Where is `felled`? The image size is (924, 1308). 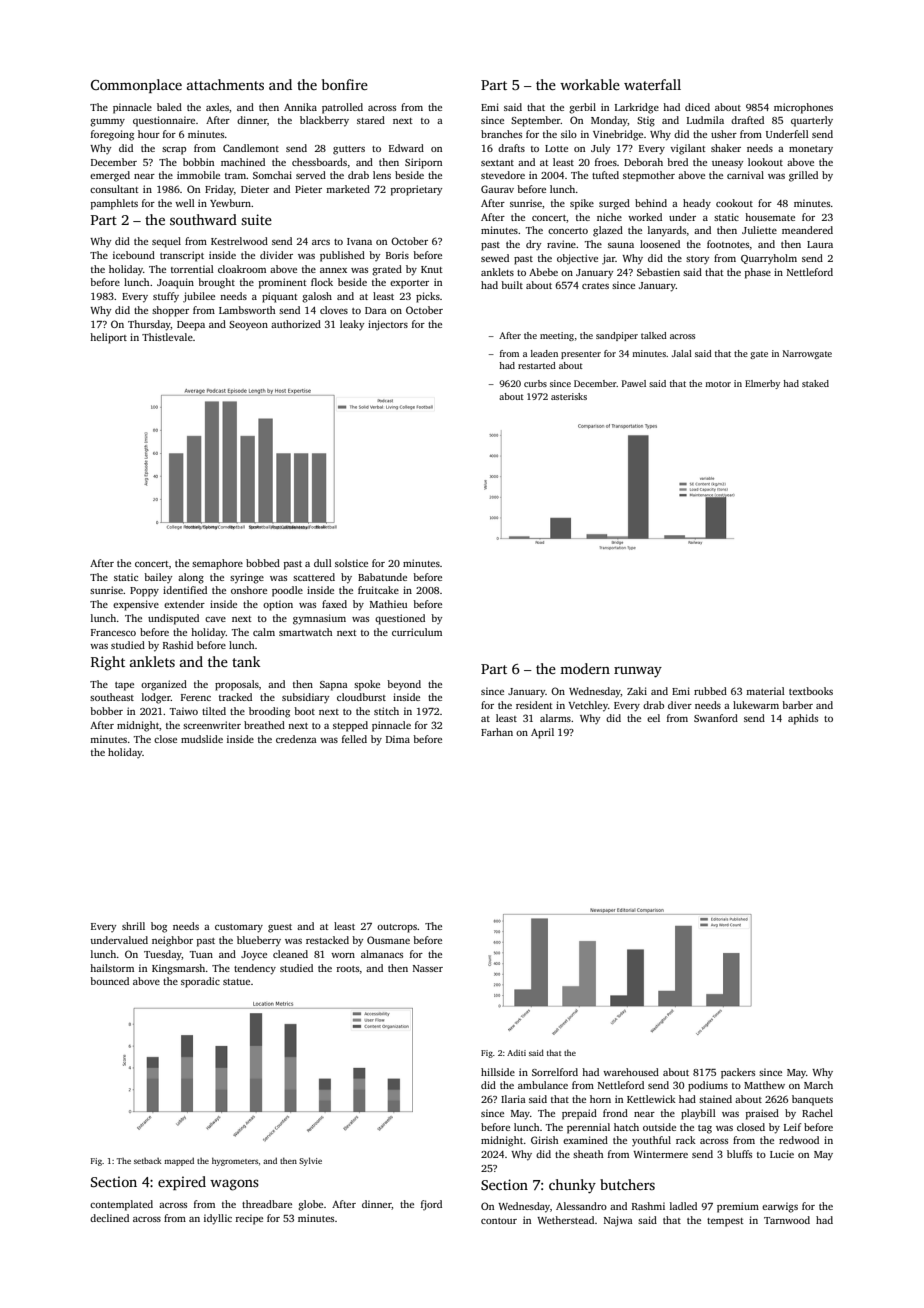 felled is located at coordinates (354, 739).
